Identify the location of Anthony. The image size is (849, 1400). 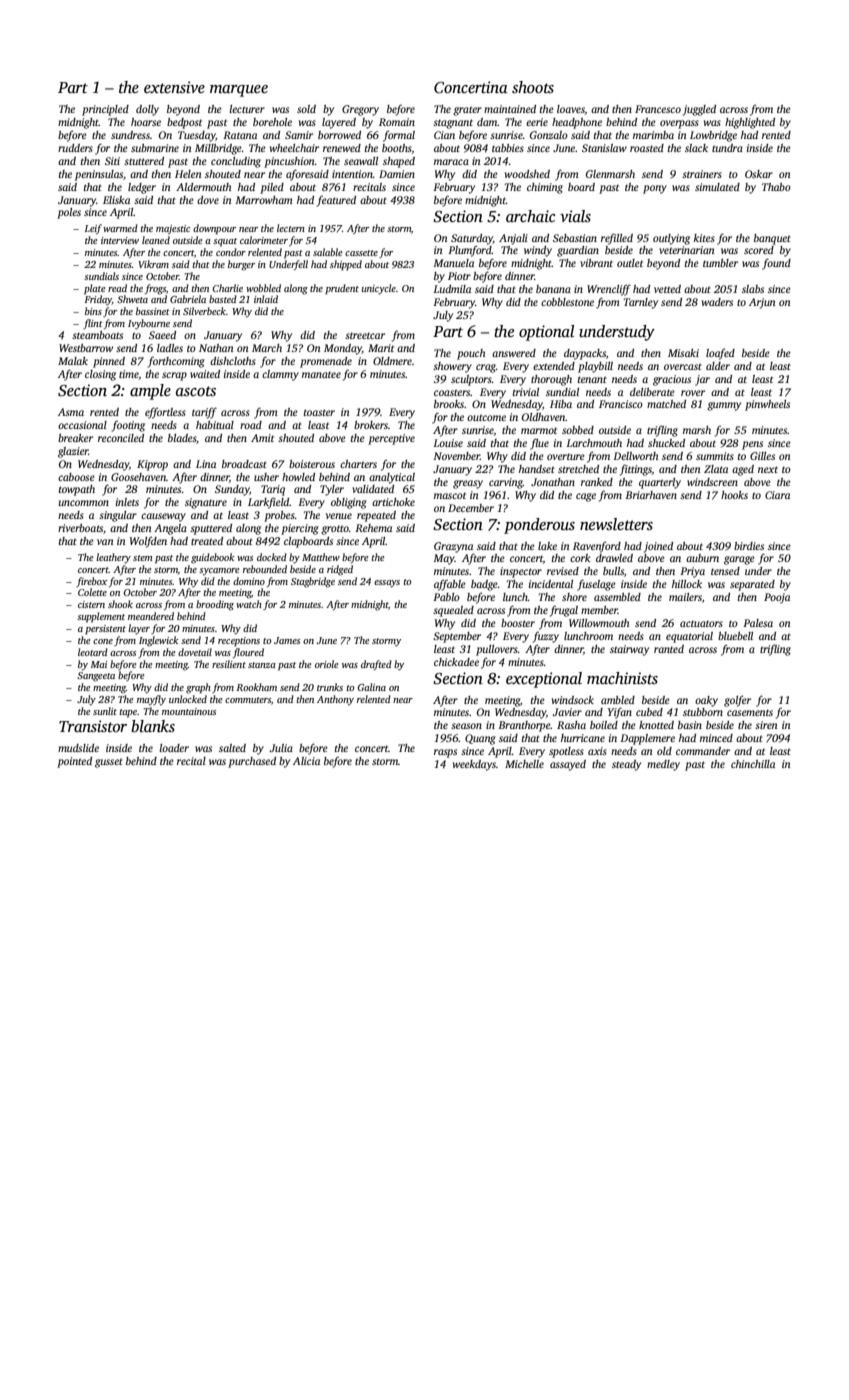
(335, 700).
